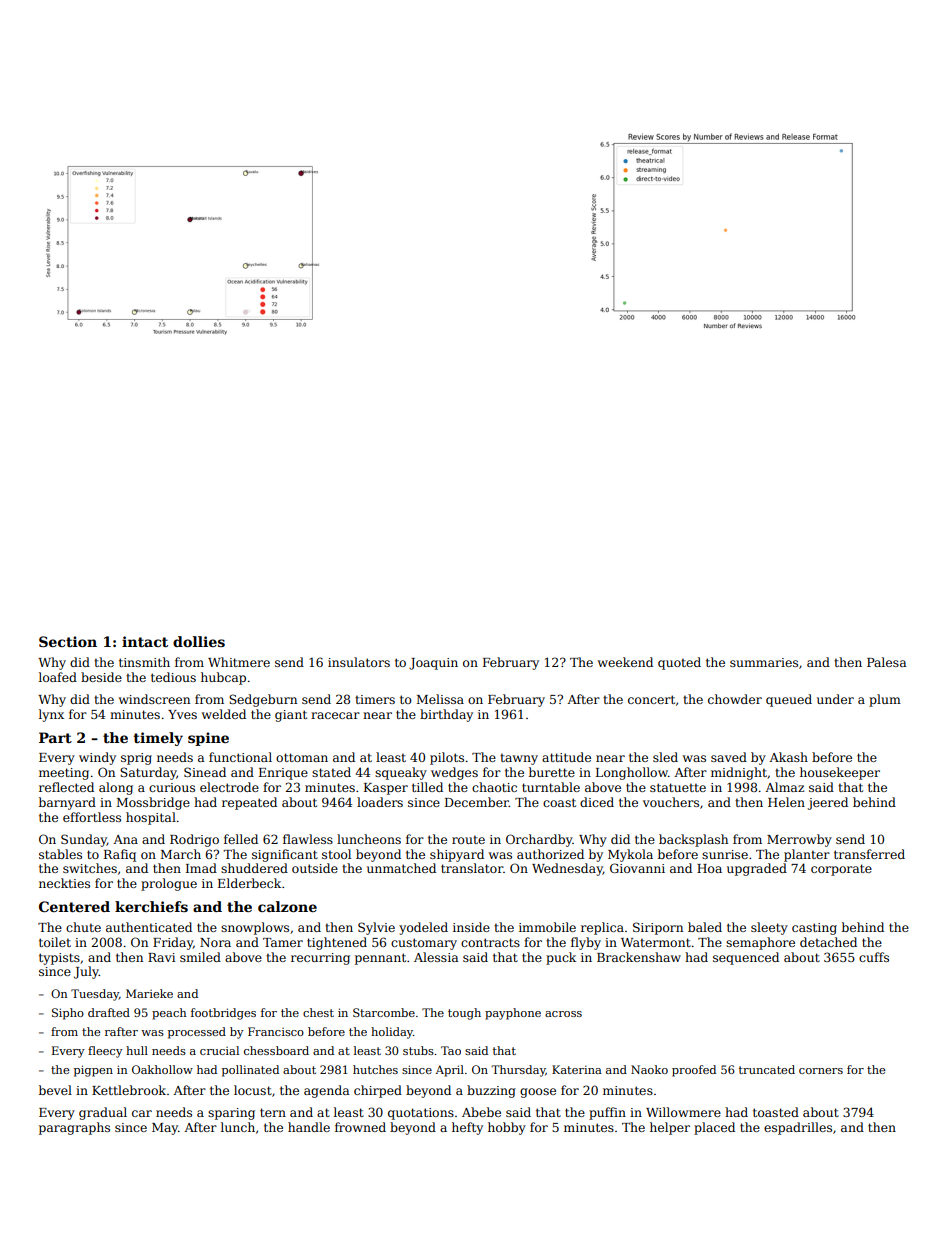  I want to click on dollies, so click(199, 641).
